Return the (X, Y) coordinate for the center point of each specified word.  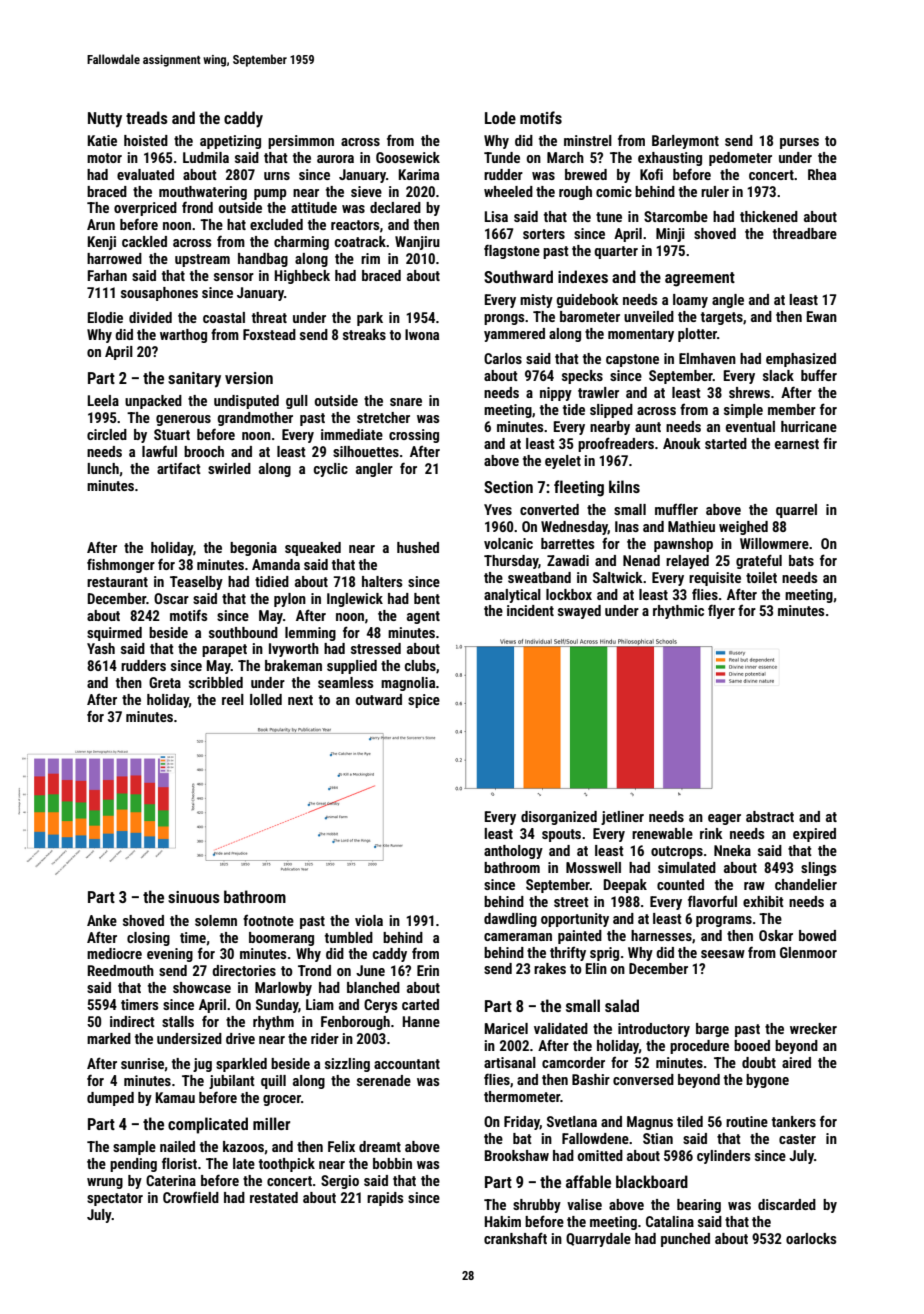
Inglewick (355, 600)
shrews (749, 392)
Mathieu (691, 526)
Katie (102, 140)
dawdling (510, 920)
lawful (159, 451)
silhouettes (366, 451)
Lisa (496, 216)
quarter (616, 252)
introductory (654, 1030)
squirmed (114, 634)
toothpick (287, 1165)
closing (148, 939)
